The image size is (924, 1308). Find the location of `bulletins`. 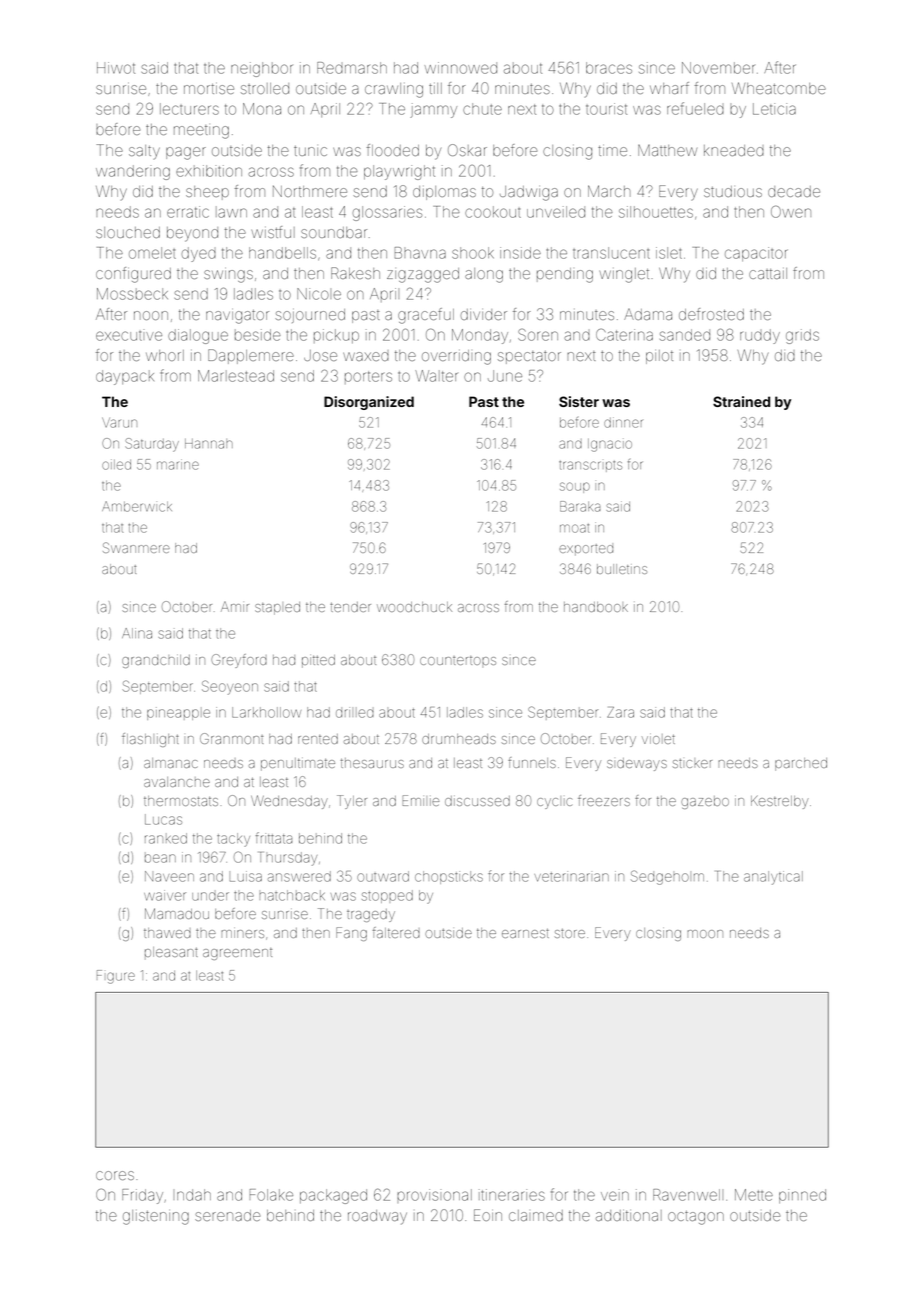

bulletins is located at coordinates (622, 569).
